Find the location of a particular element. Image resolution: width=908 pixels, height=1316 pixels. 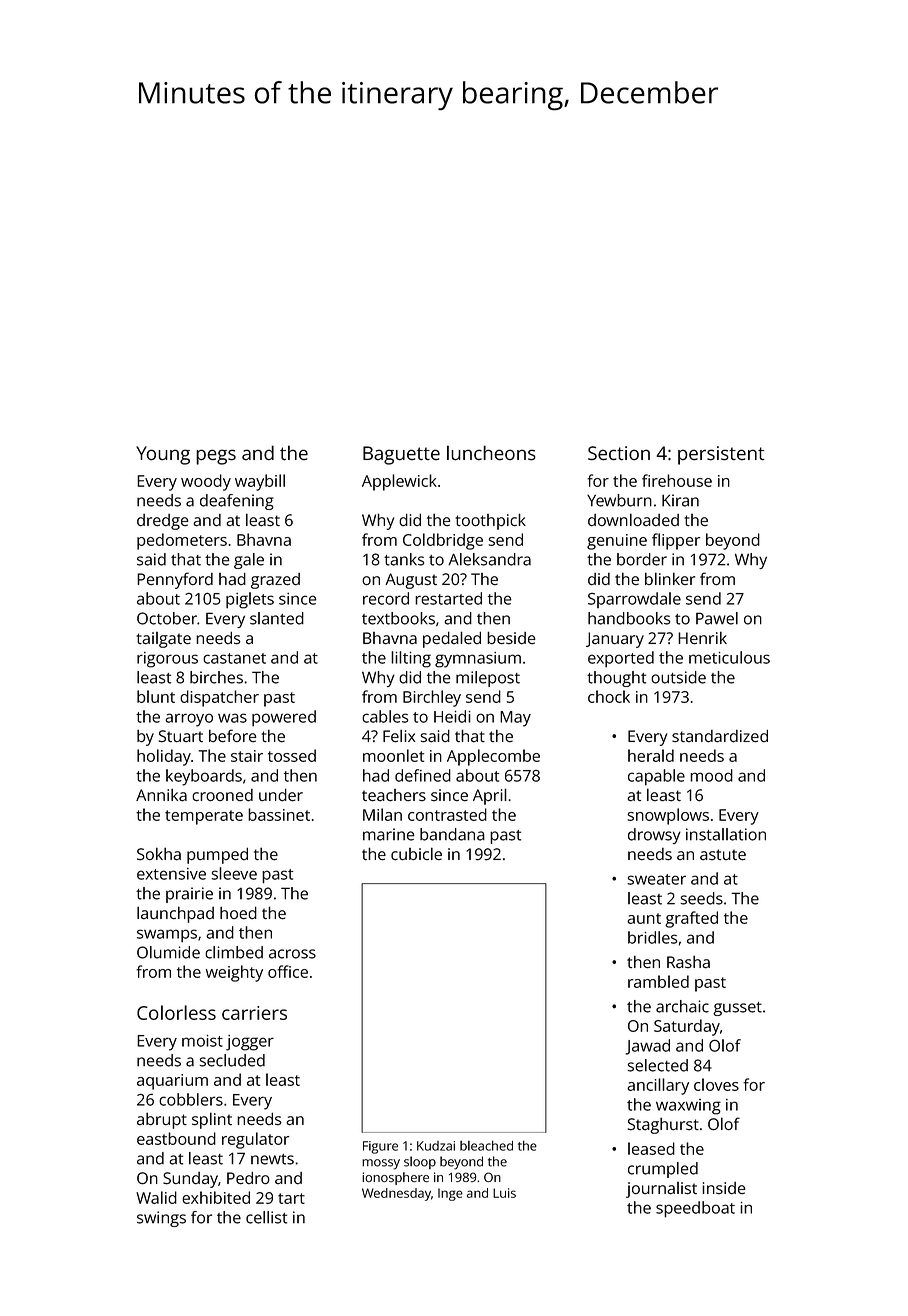

moonlet is located at coordinates (393, 755).
